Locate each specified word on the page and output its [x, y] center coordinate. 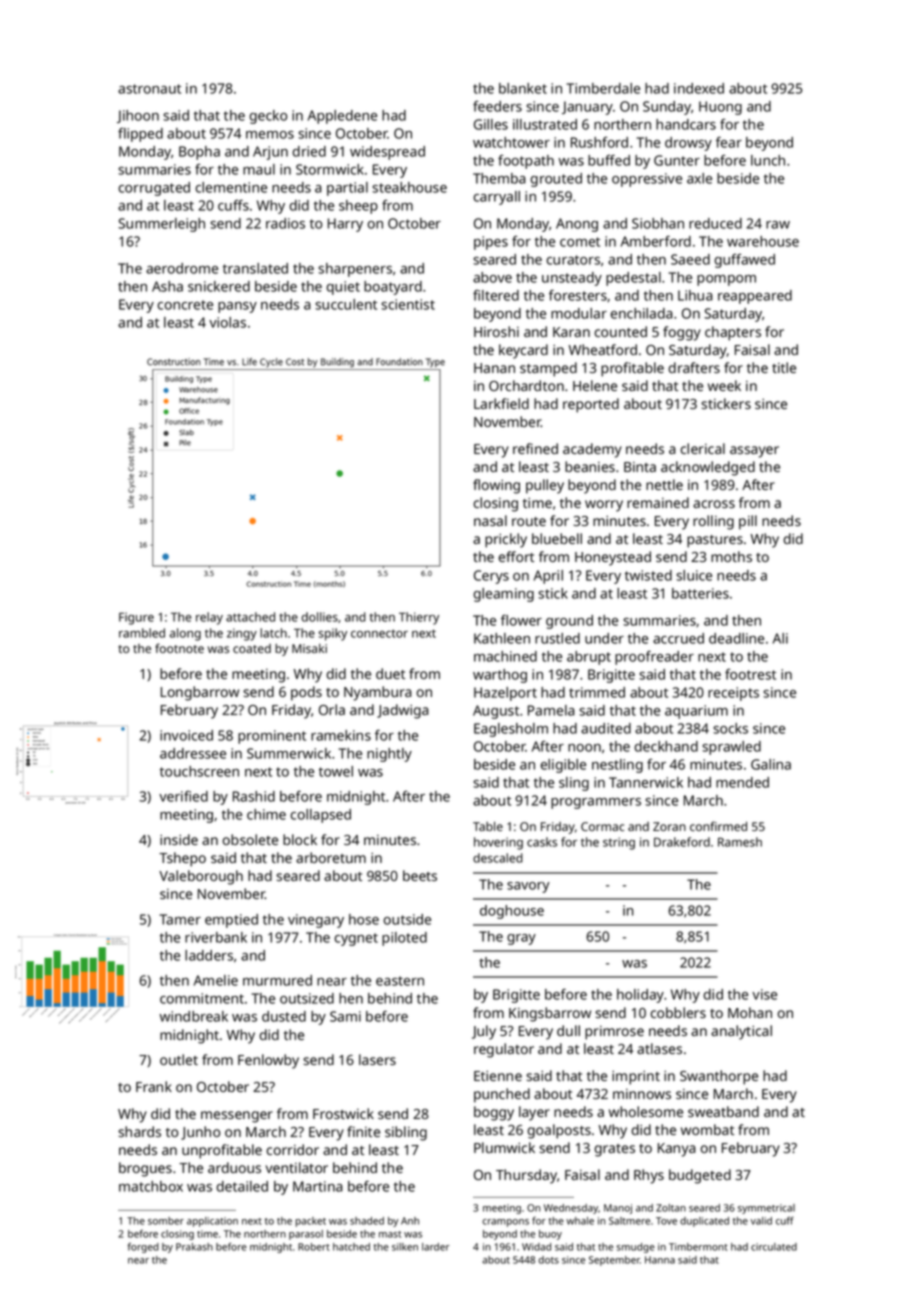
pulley [545, 486]
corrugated [154, 189]
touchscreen [199, 771]
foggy [682, 333]
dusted [284, 1016]
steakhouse [409, 187]
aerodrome [182, 268]
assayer [754, 452]
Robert [314, 1247]
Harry [345, 225]
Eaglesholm [511, 730]
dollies [319, 617]
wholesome [646, 1111]
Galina [771, 764]
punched [502, 1095]
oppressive [647, 180]
